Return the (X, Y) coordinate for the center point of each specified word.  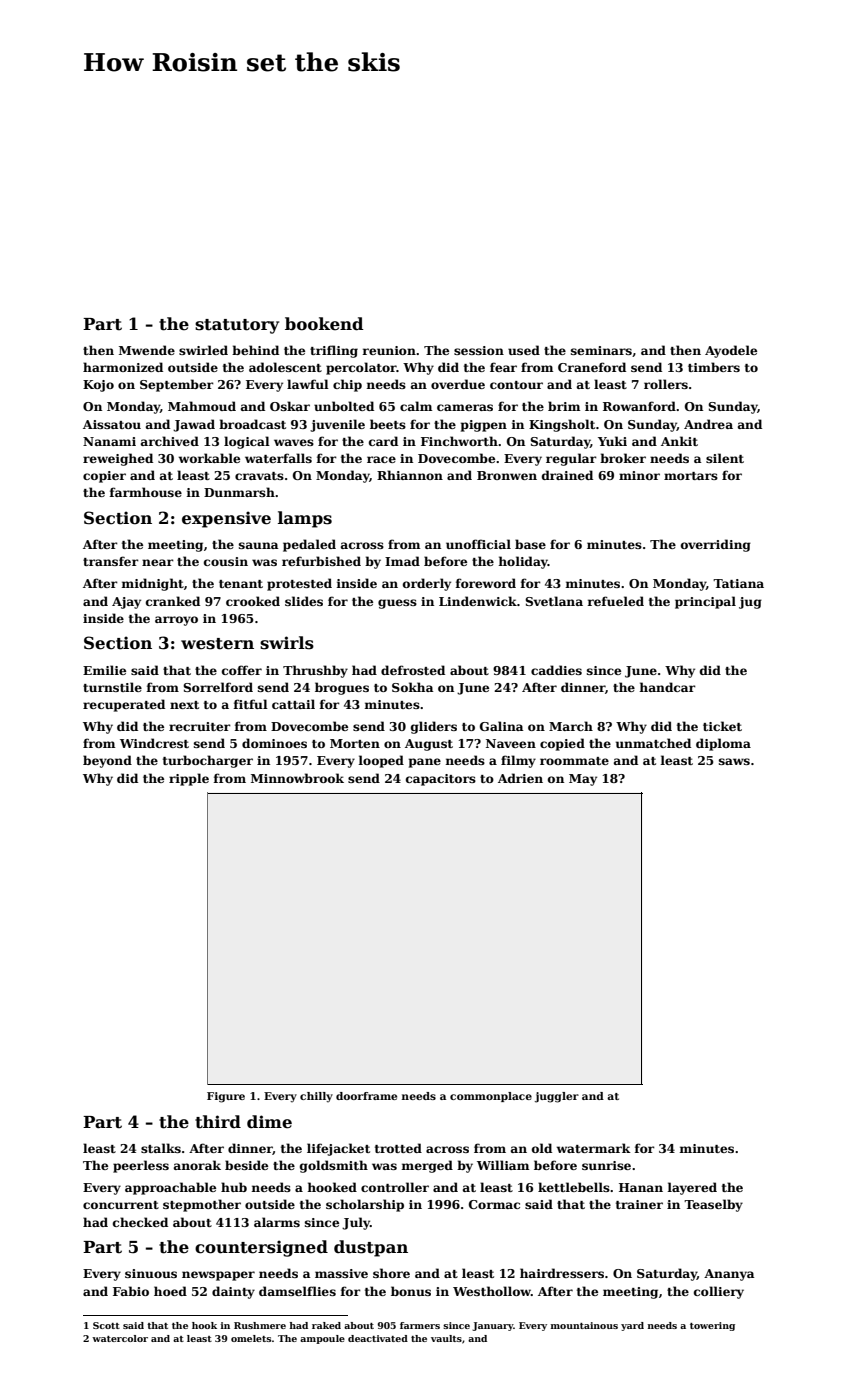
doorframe (366, 1096)
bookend (324, 324)
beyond (107, 761)
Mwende (147, 350)
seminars (601, 350)
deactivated (378, 1338)
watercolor (120, 1338)
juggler (557, 1097)
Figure (226, 1097)
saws (734, 761)
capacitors (441, 780)
